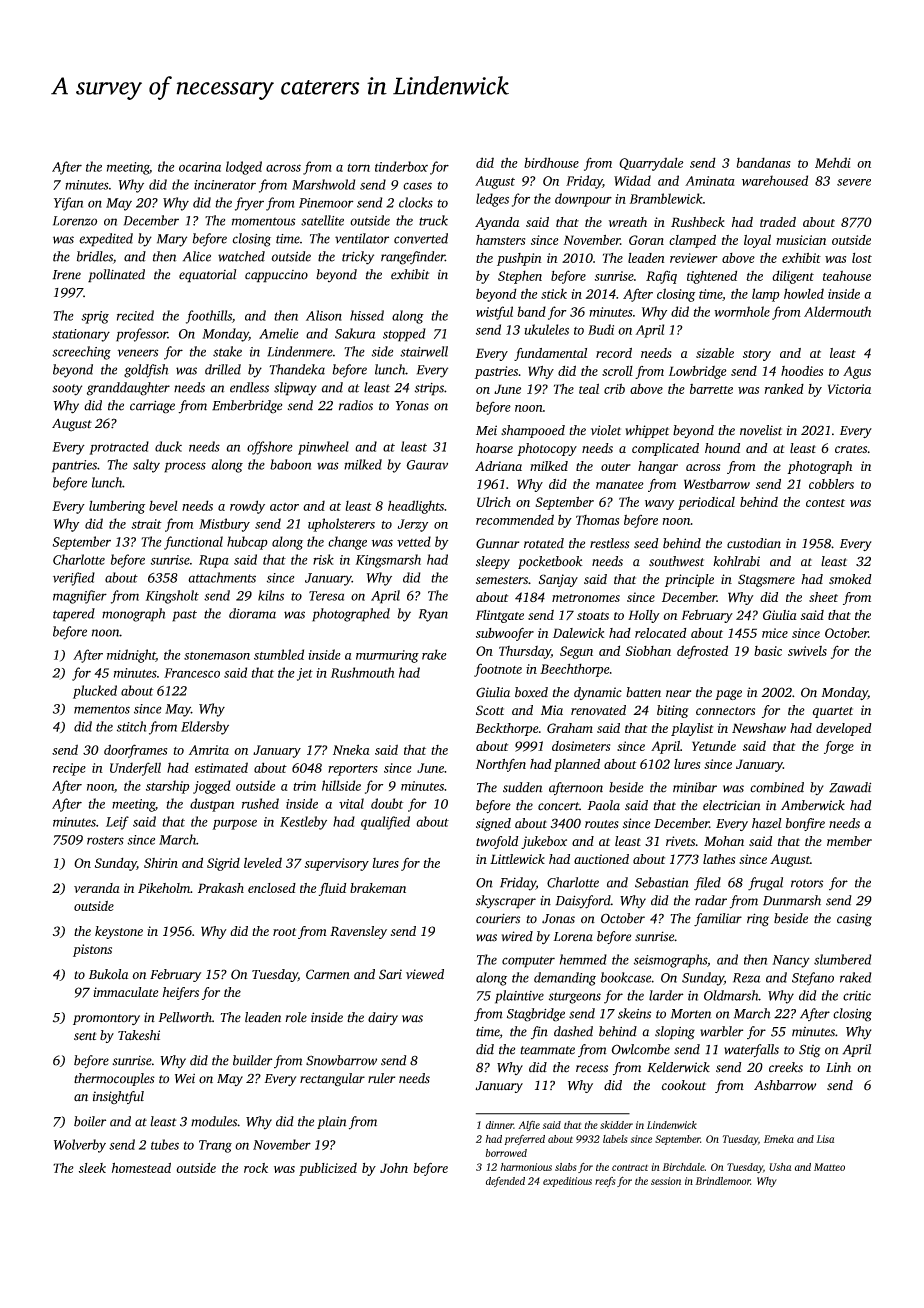  I want to click on Agus, so click(857, 372).
